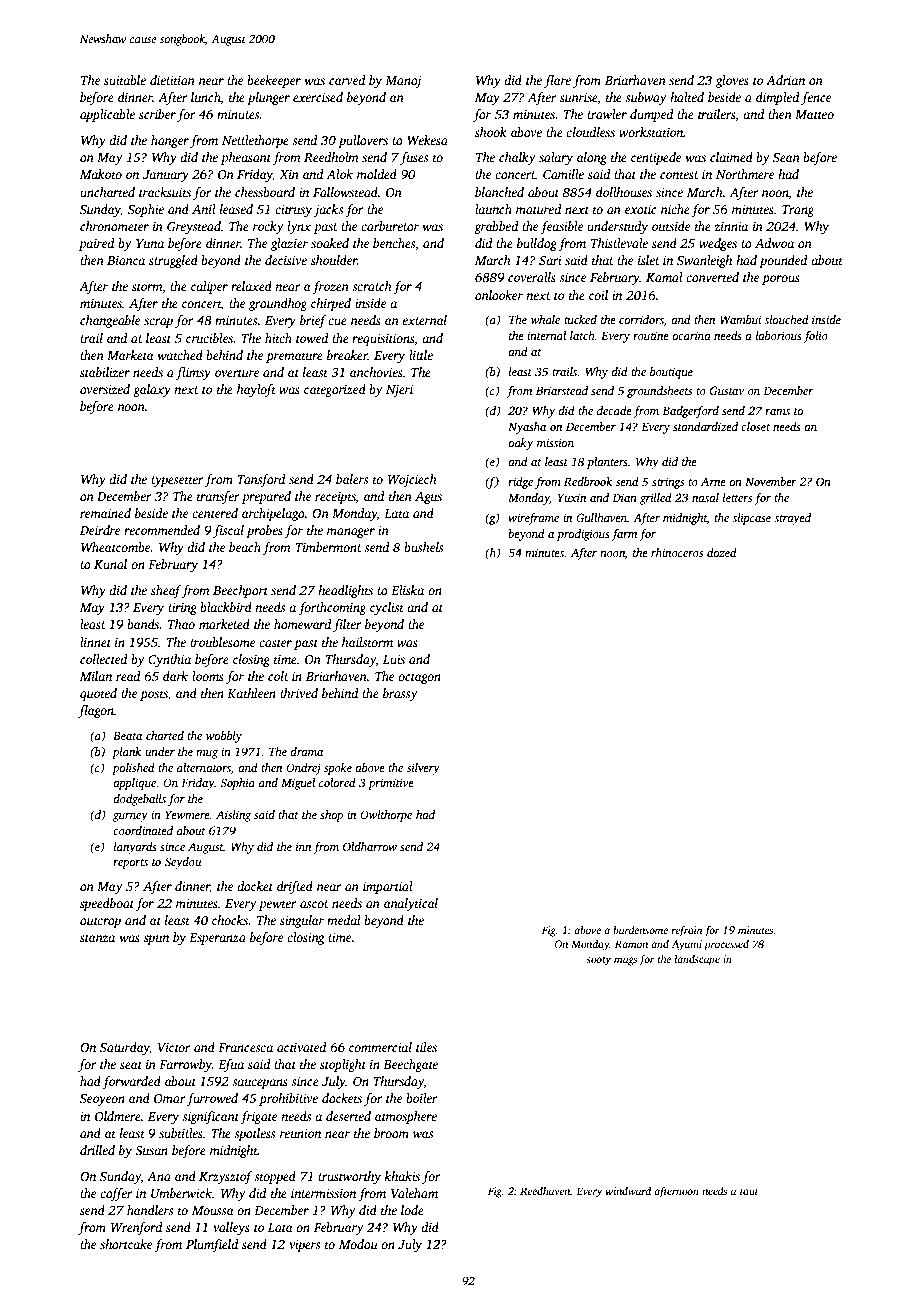 Image resolution: width=924 pixels, height=1308 pixels. I want to click on strayed, so click(792, 519).
